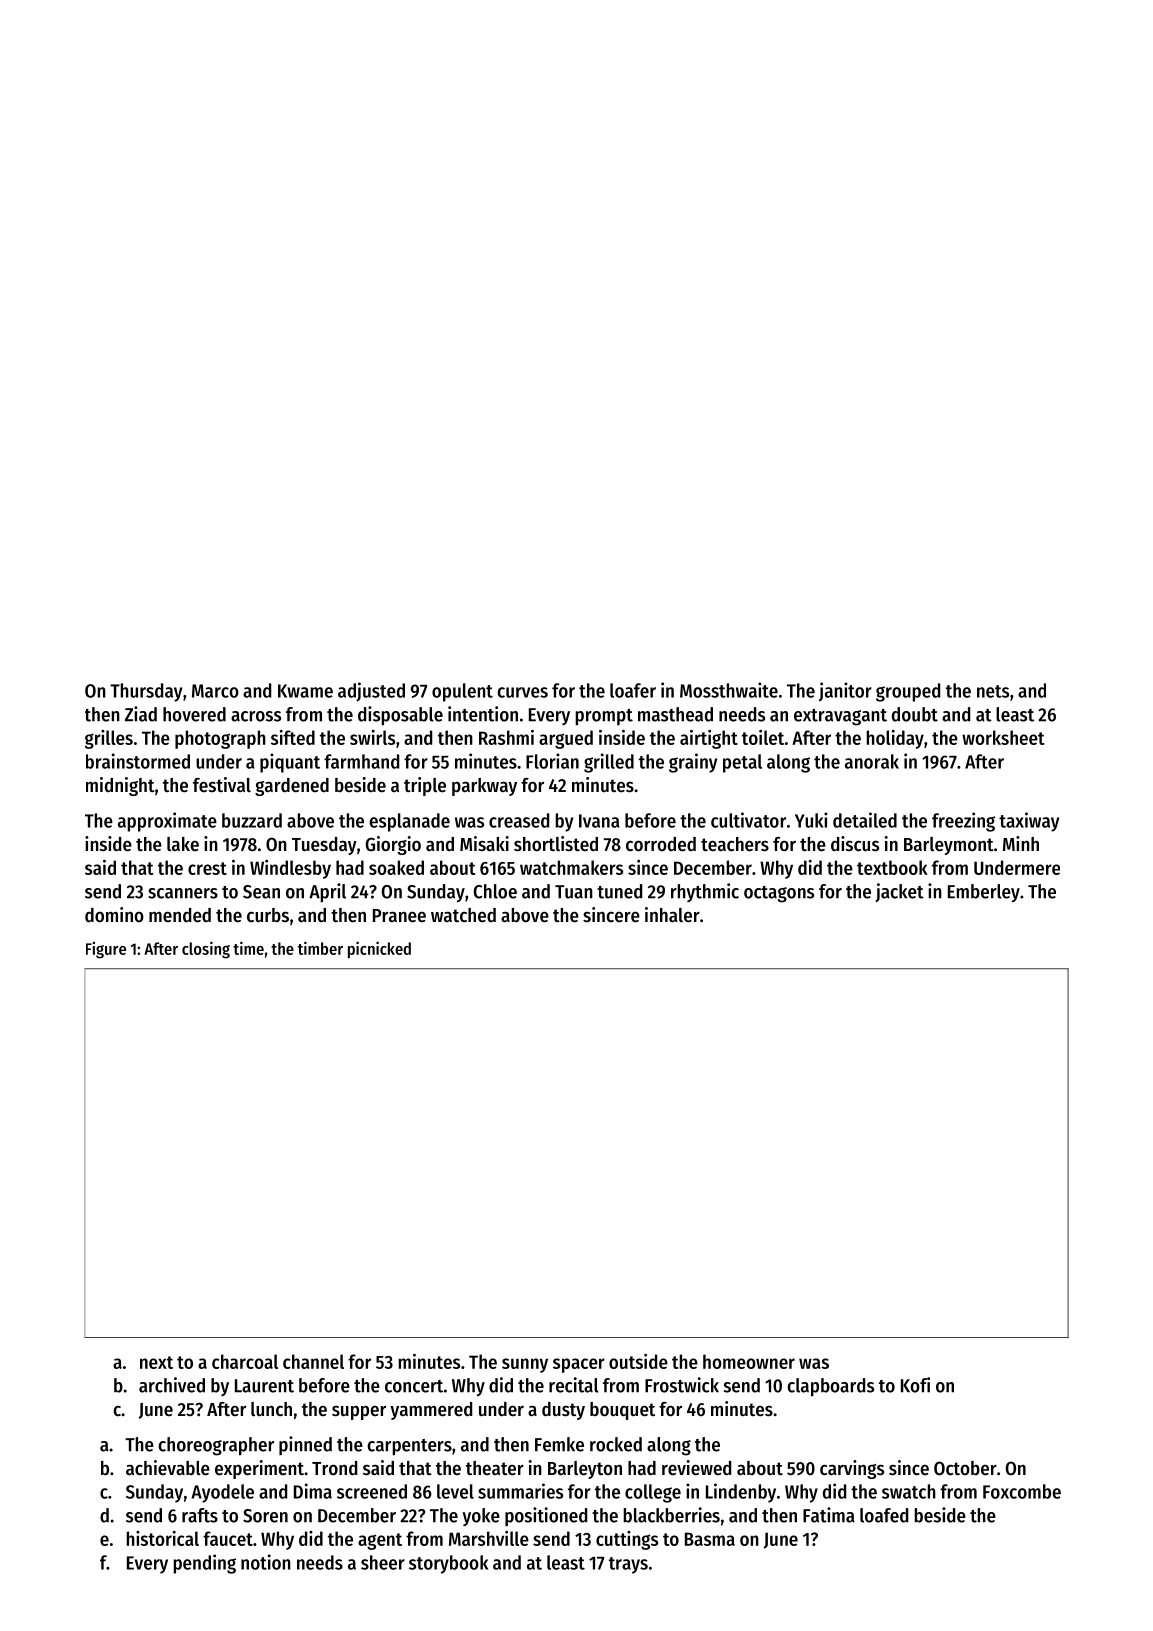 This screenshot has width=1153, height=1631. I want to click on Femke, so click(559, 1444).
